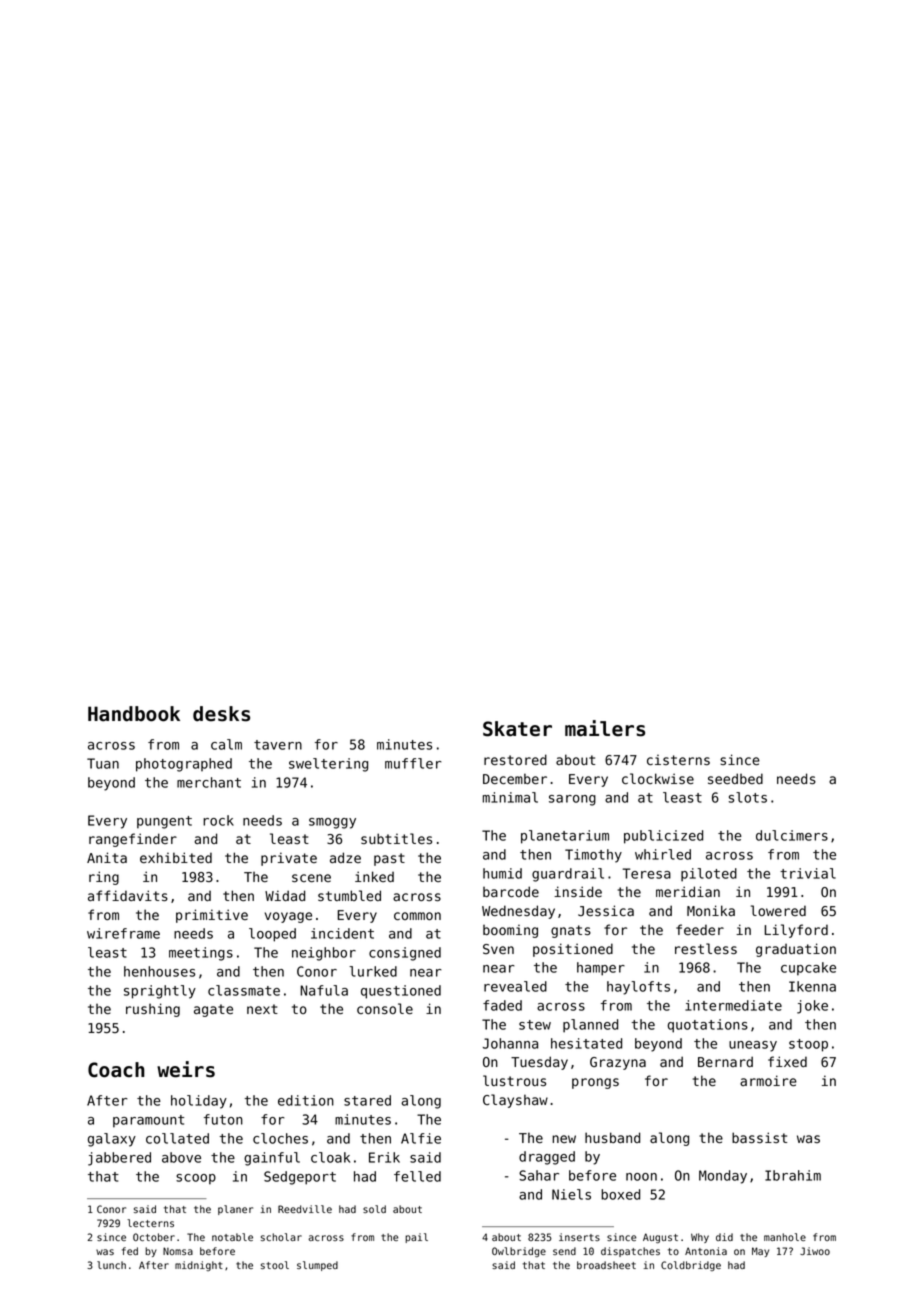 The height and width of the screenshot is (1308, 924). I want to click on primitive, so click(212, 916).
